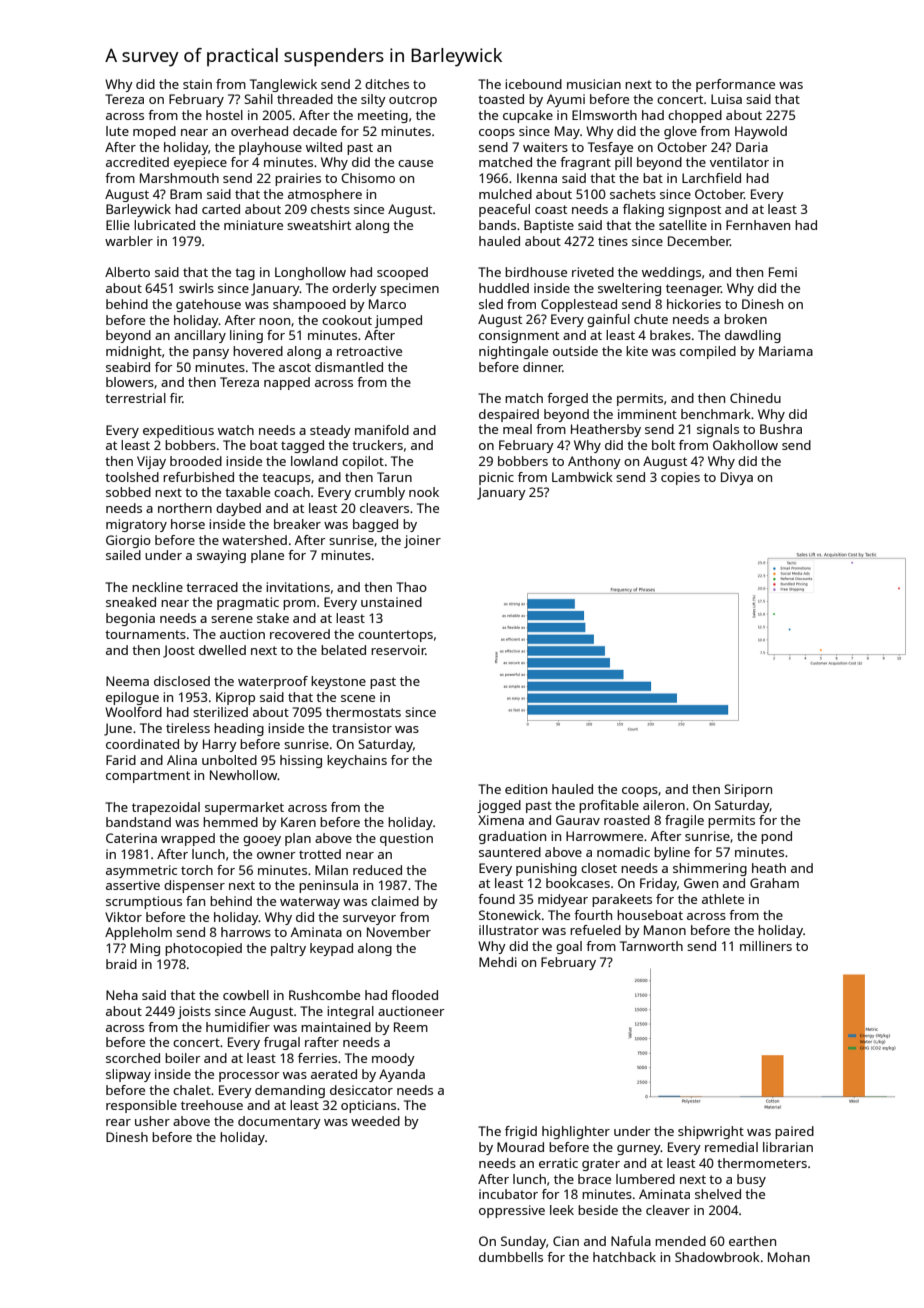  What do you see at coordinates (270, 148) in the screenshot?
I see `playhouse` at bounding box center [270, 148].
